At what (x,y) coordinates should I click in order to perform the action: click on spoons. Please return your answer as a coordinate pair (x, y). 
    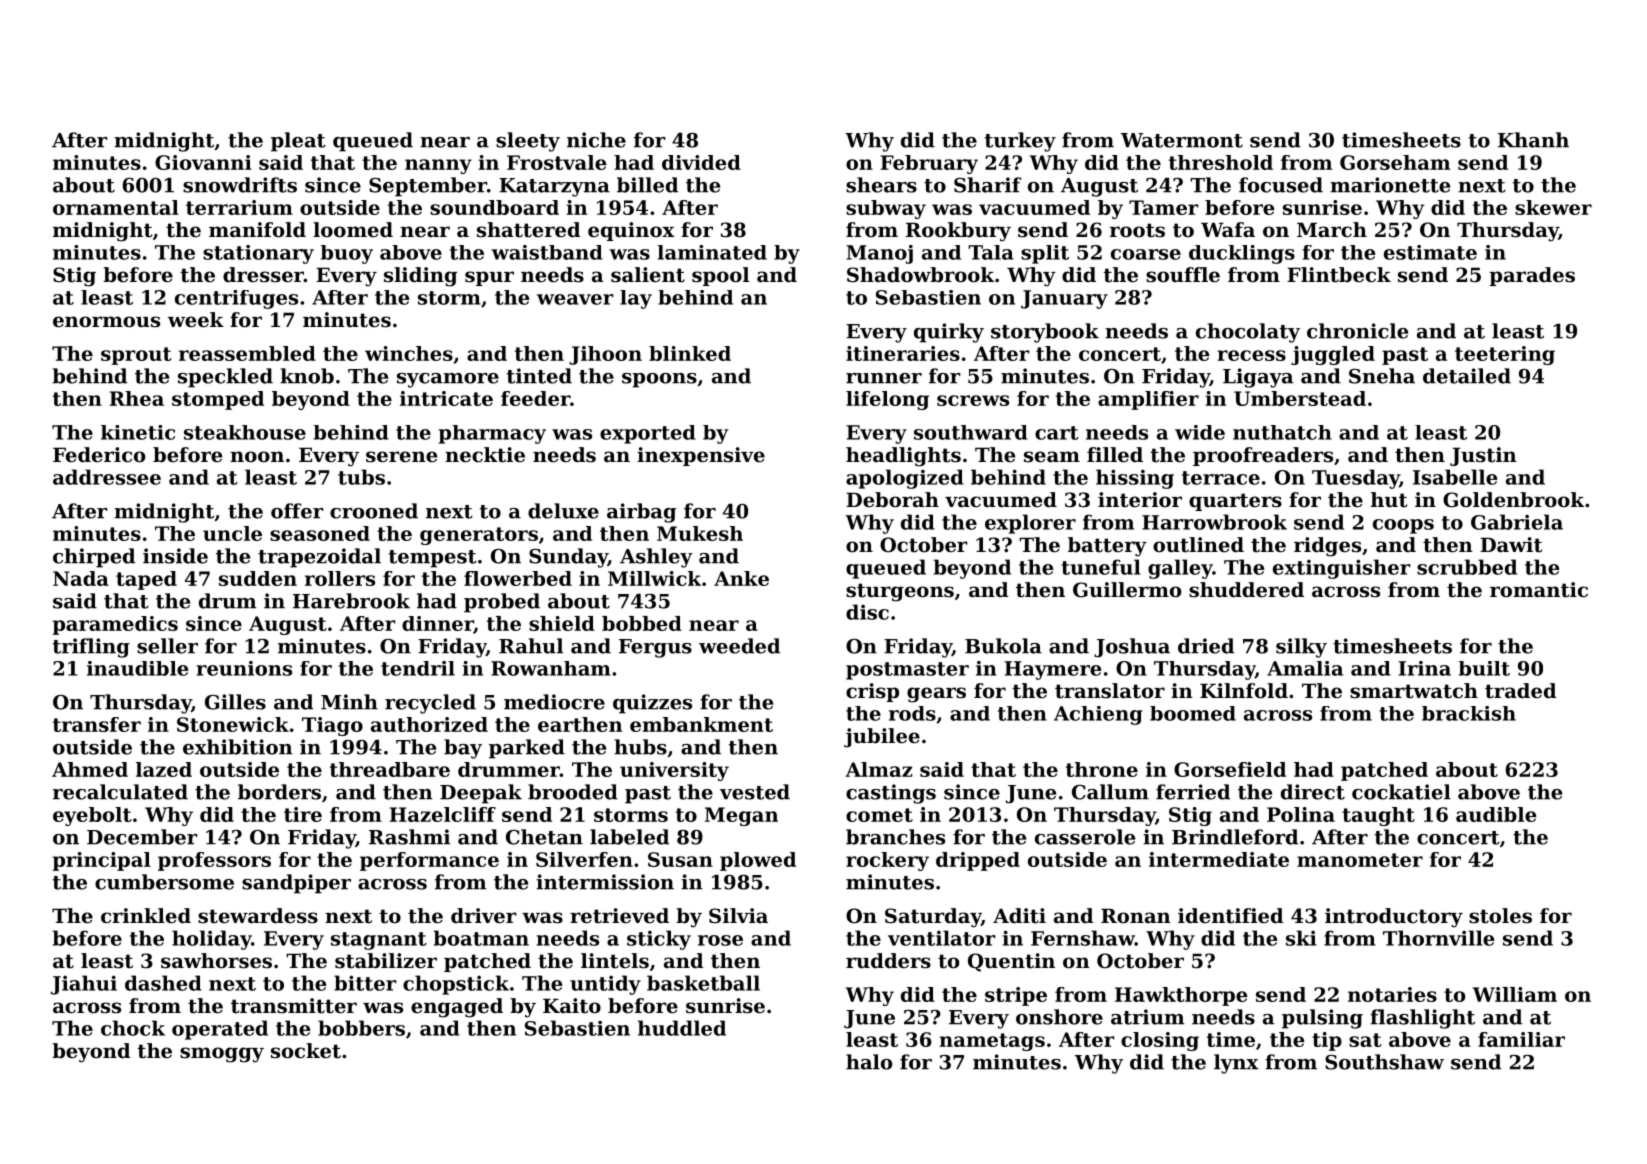
    Looking at the image, I should click on (659, 380).
